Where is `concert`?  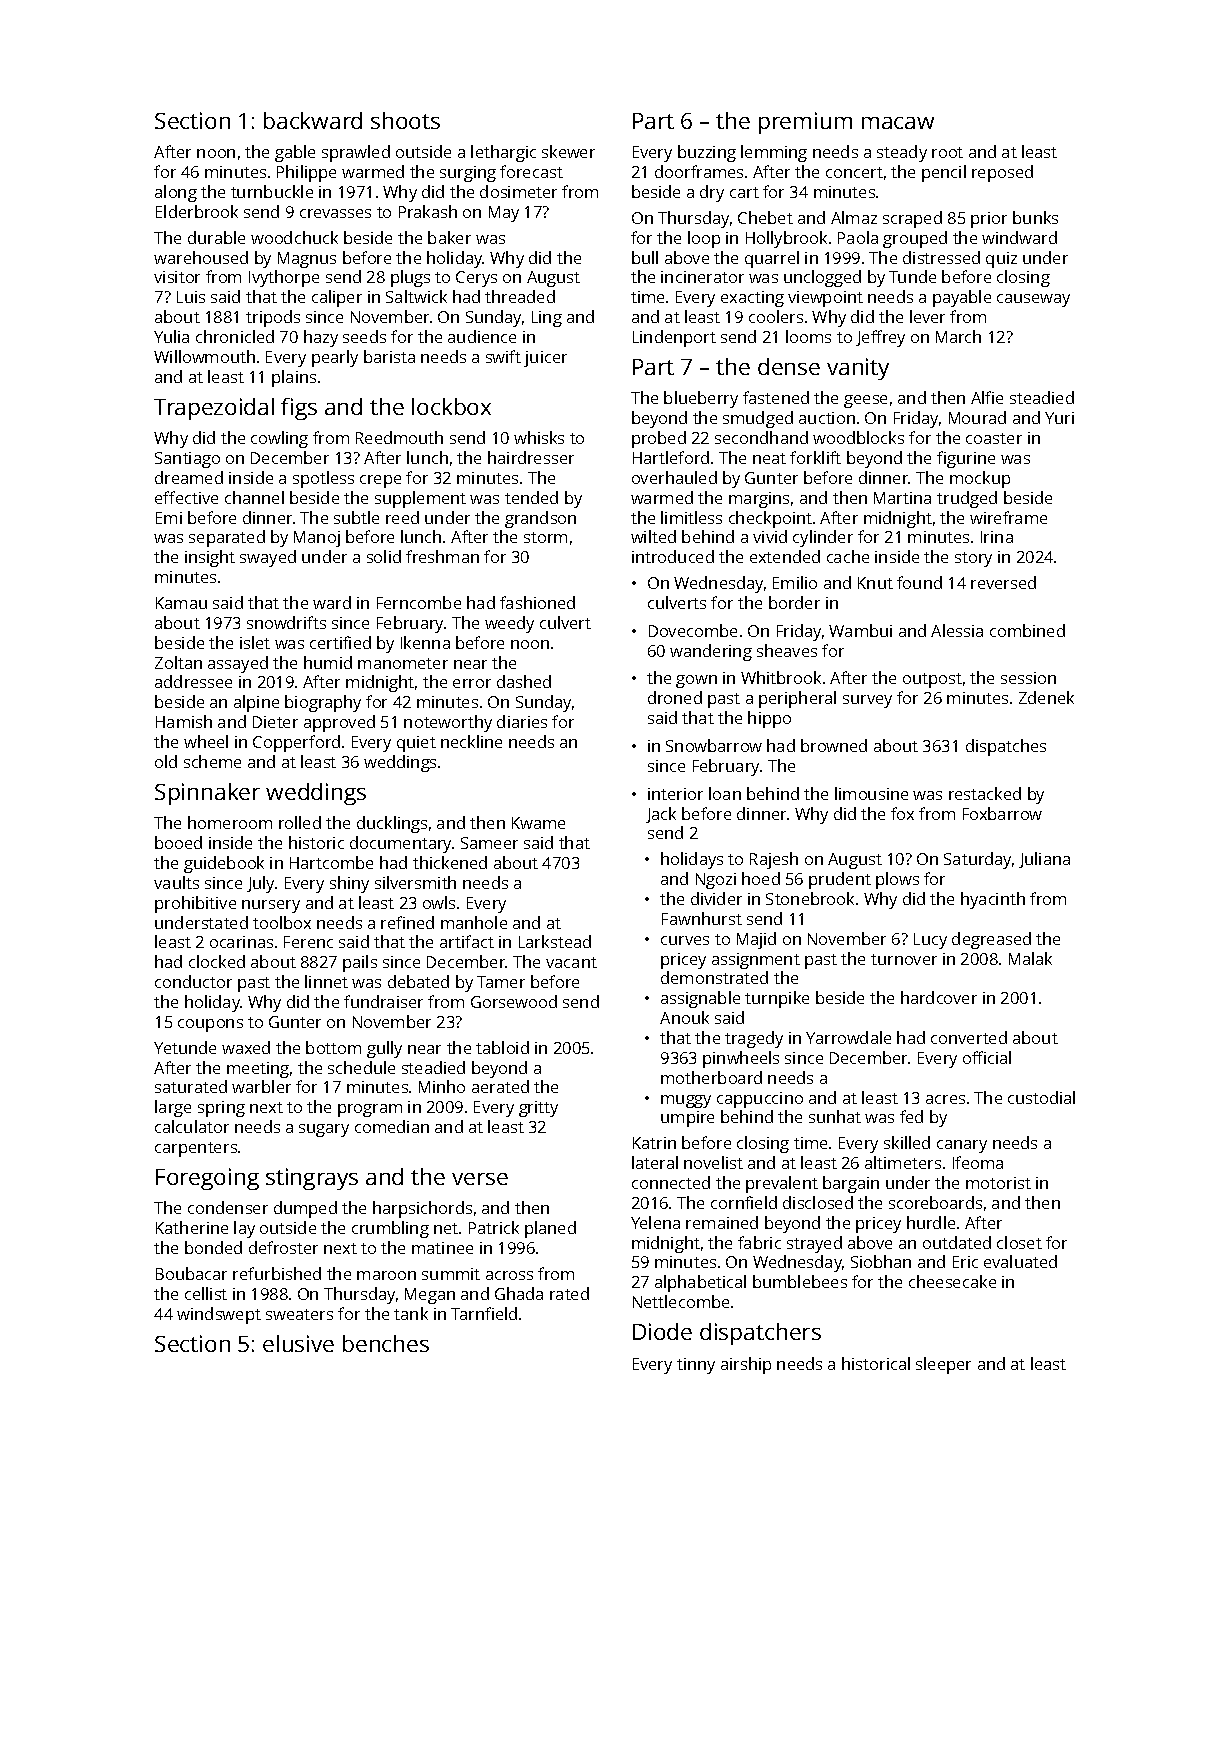 concert is located at coordinates (854, 172).
